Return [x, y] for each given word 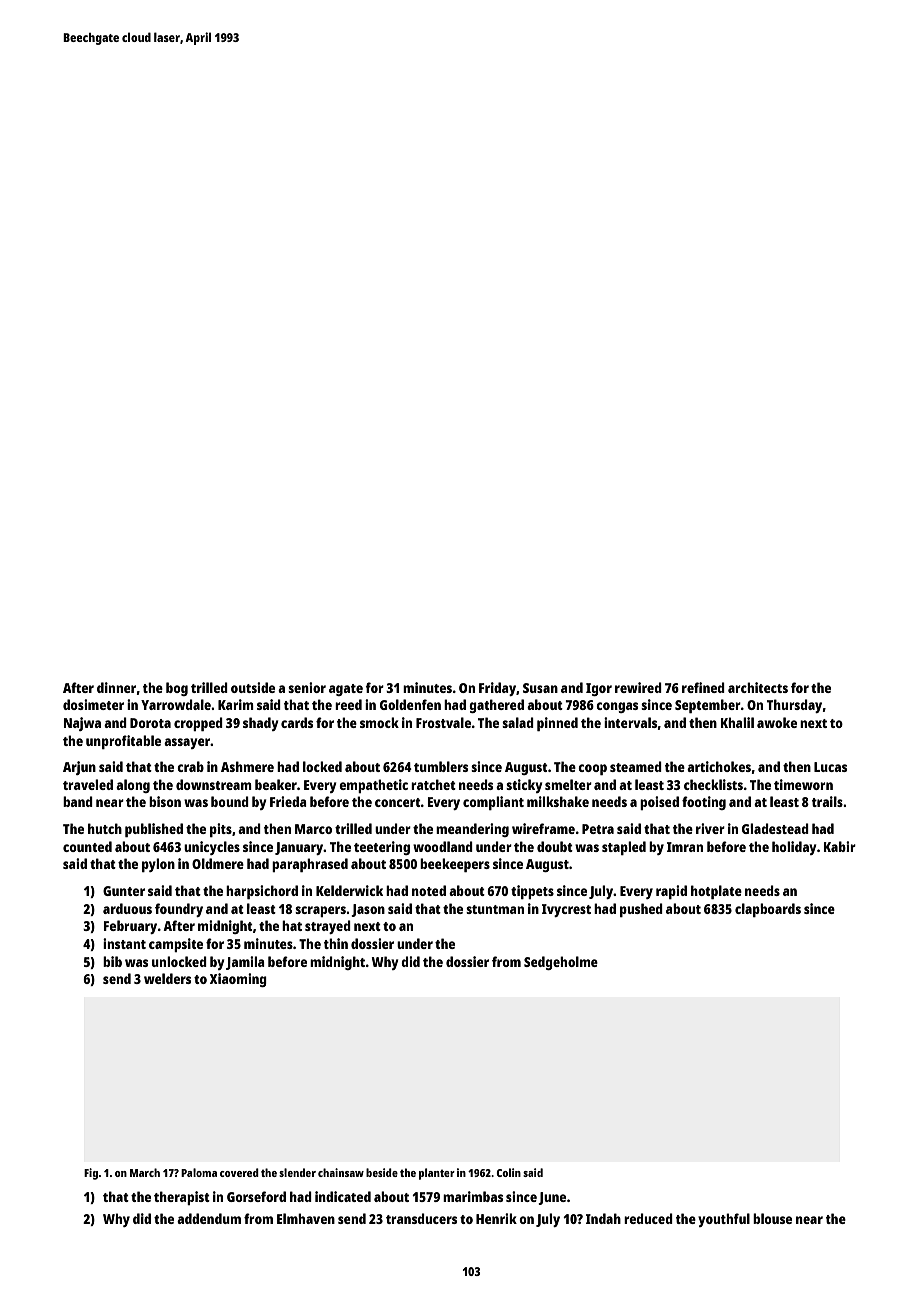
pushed [641, 910]
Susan [540, 688]
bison [165, 801]
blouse [772, 1218]
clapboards [768, 910]
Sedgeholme [561, 963]
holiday [794, 848]
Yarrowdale [176, 704]
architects [758, 687]
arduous [127, 908]
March [145, 1172]
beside [382, 1172]
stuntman [495, 909]
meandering [472, 830]
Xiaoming [238, 980]
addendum [209, 1218]
